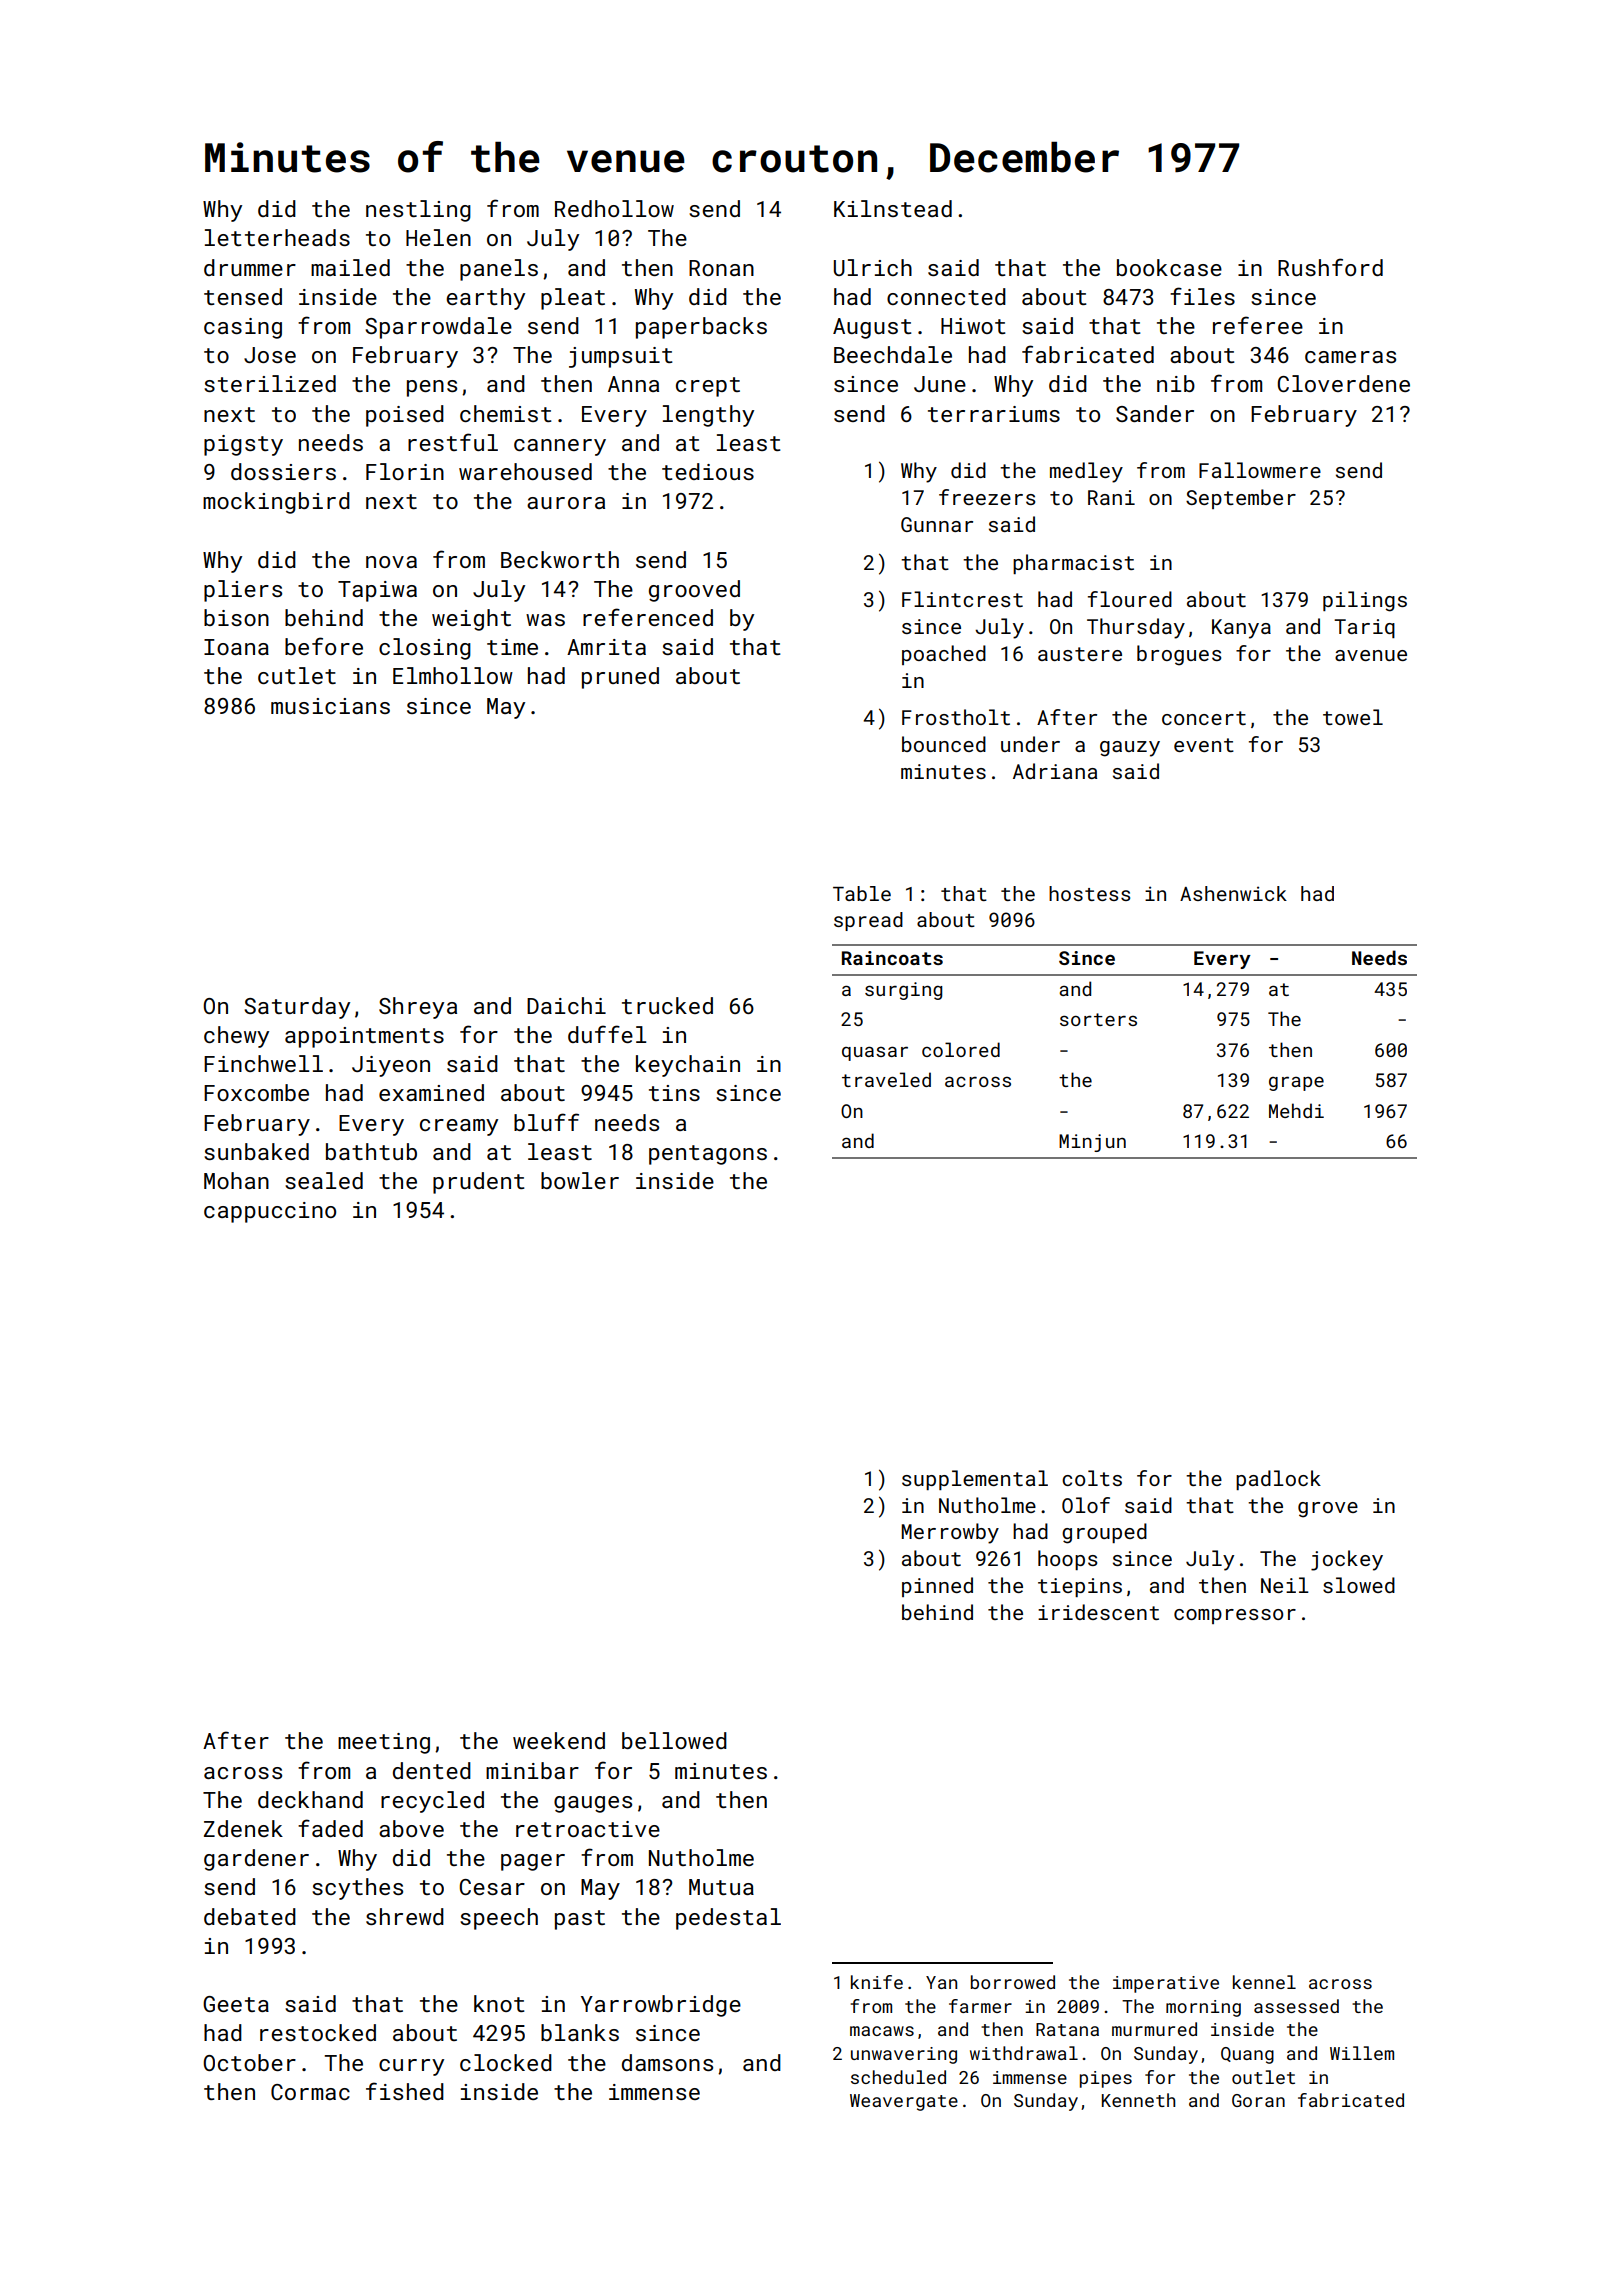 This screenshot has height=2292, width=1620. I want to click on Cormac, so click(310, 2092).
